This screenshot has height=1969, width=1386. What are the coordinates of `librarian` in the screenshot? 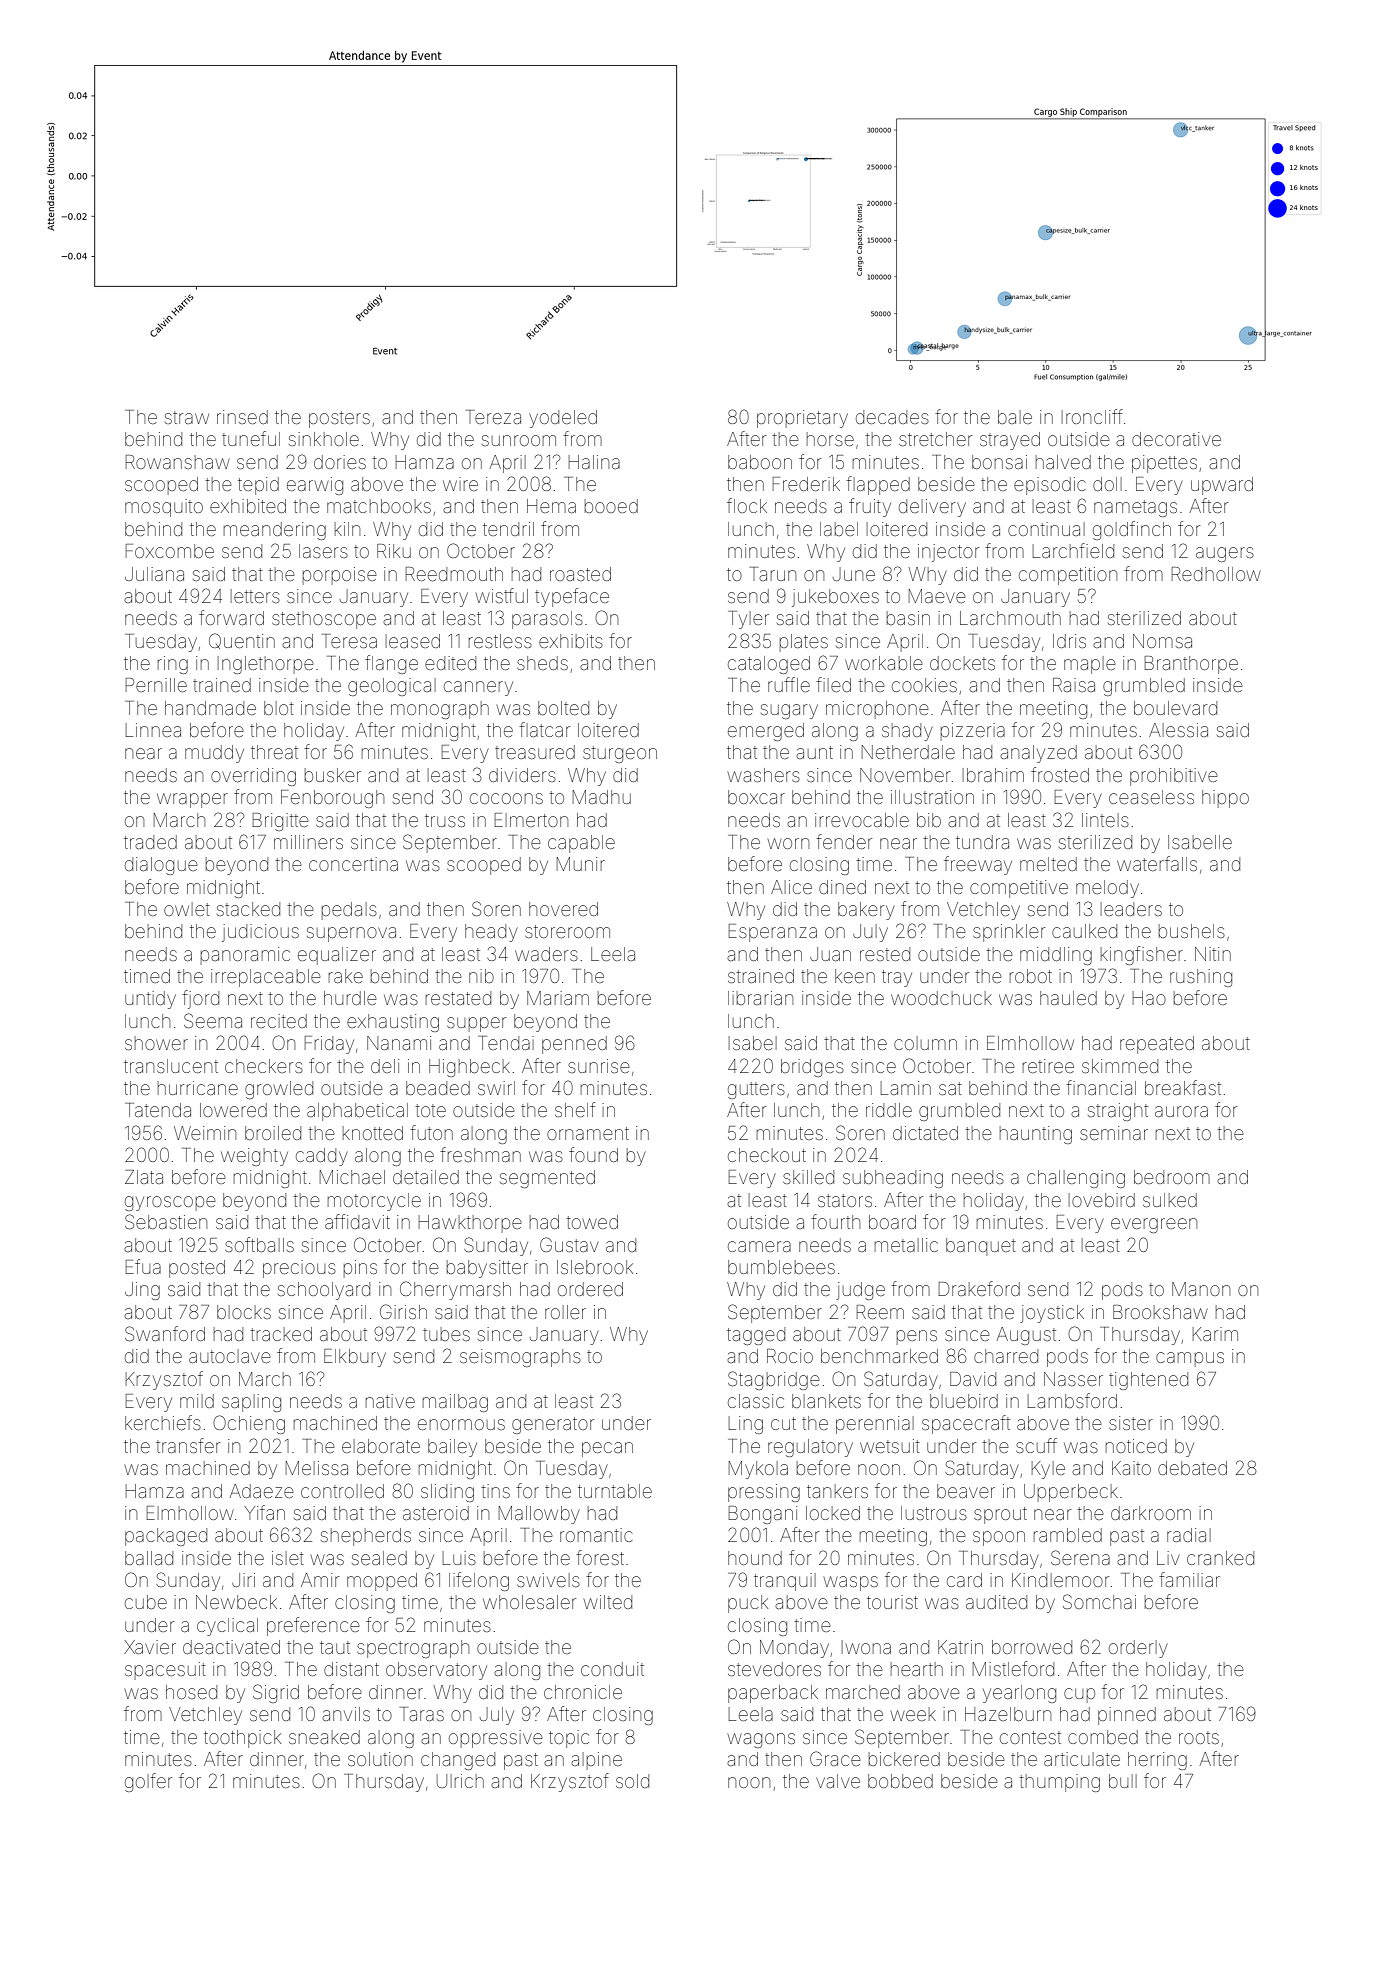 It's located at (760, 998).
